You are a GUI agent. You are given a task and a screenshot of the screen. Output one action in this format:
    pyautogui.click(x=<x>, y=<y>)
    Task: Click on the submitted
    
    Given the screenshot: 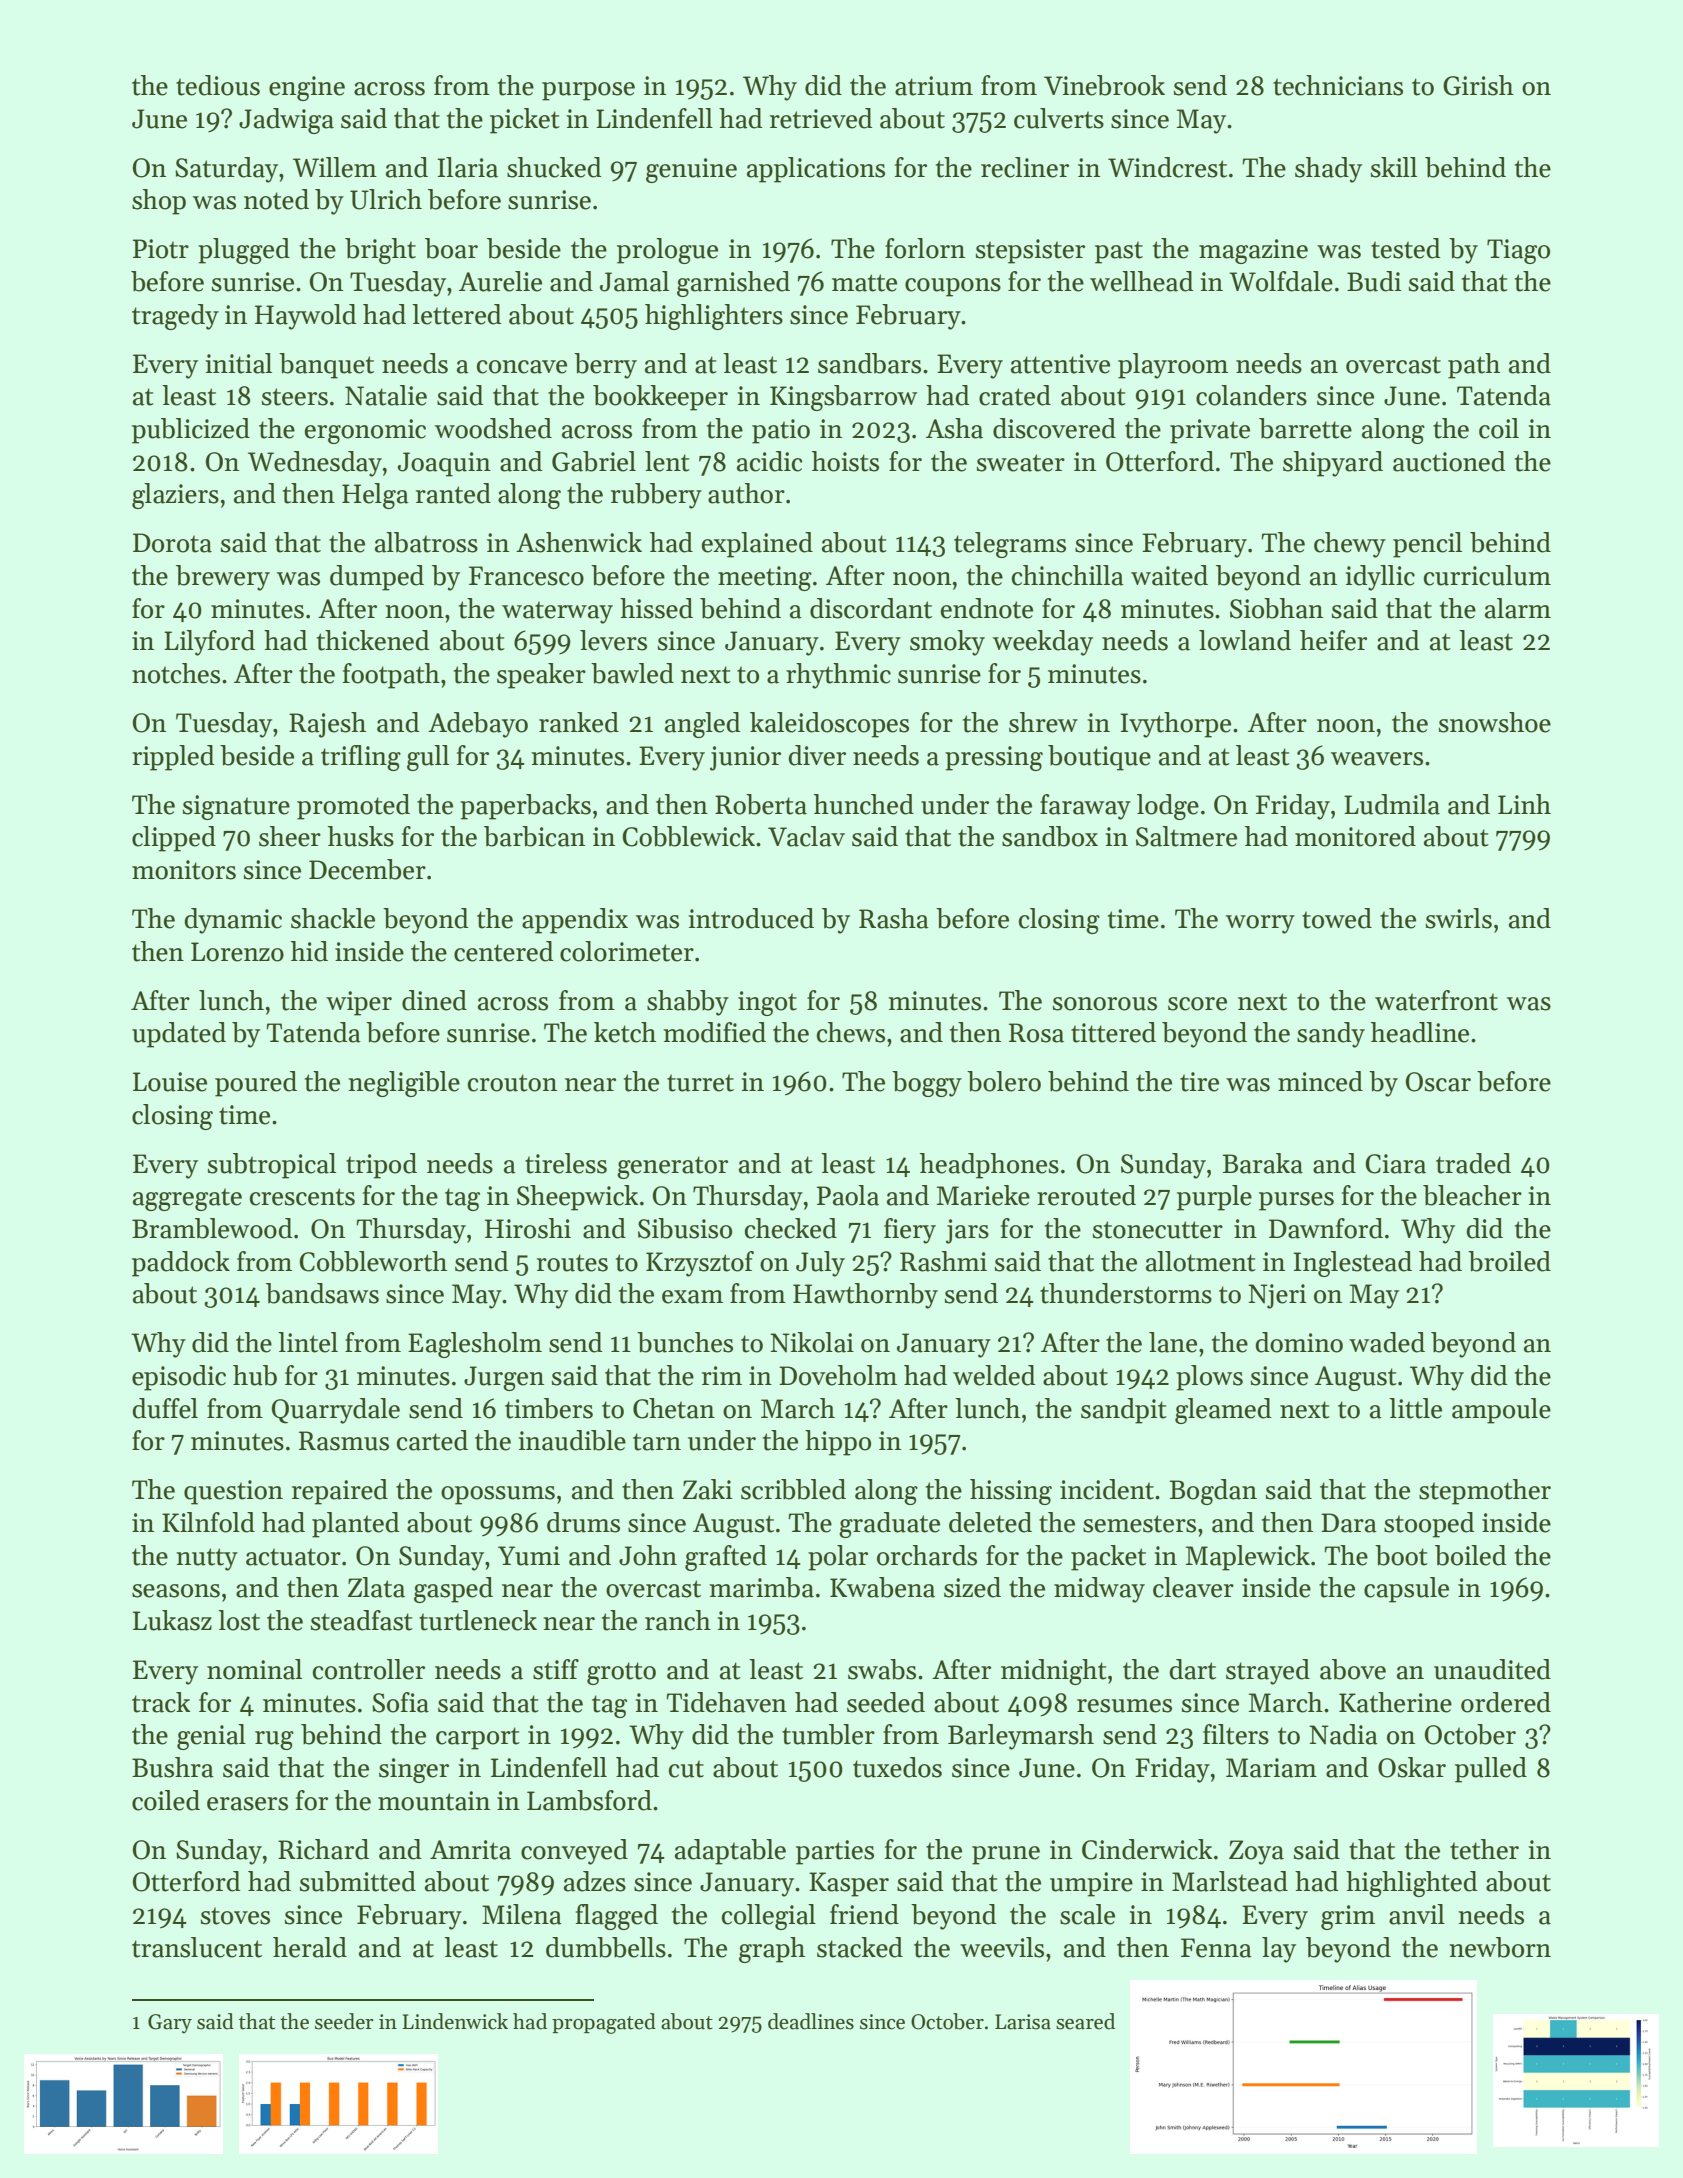 What is the action you would take?
    pyautogui.click(x=358, y=1881)
